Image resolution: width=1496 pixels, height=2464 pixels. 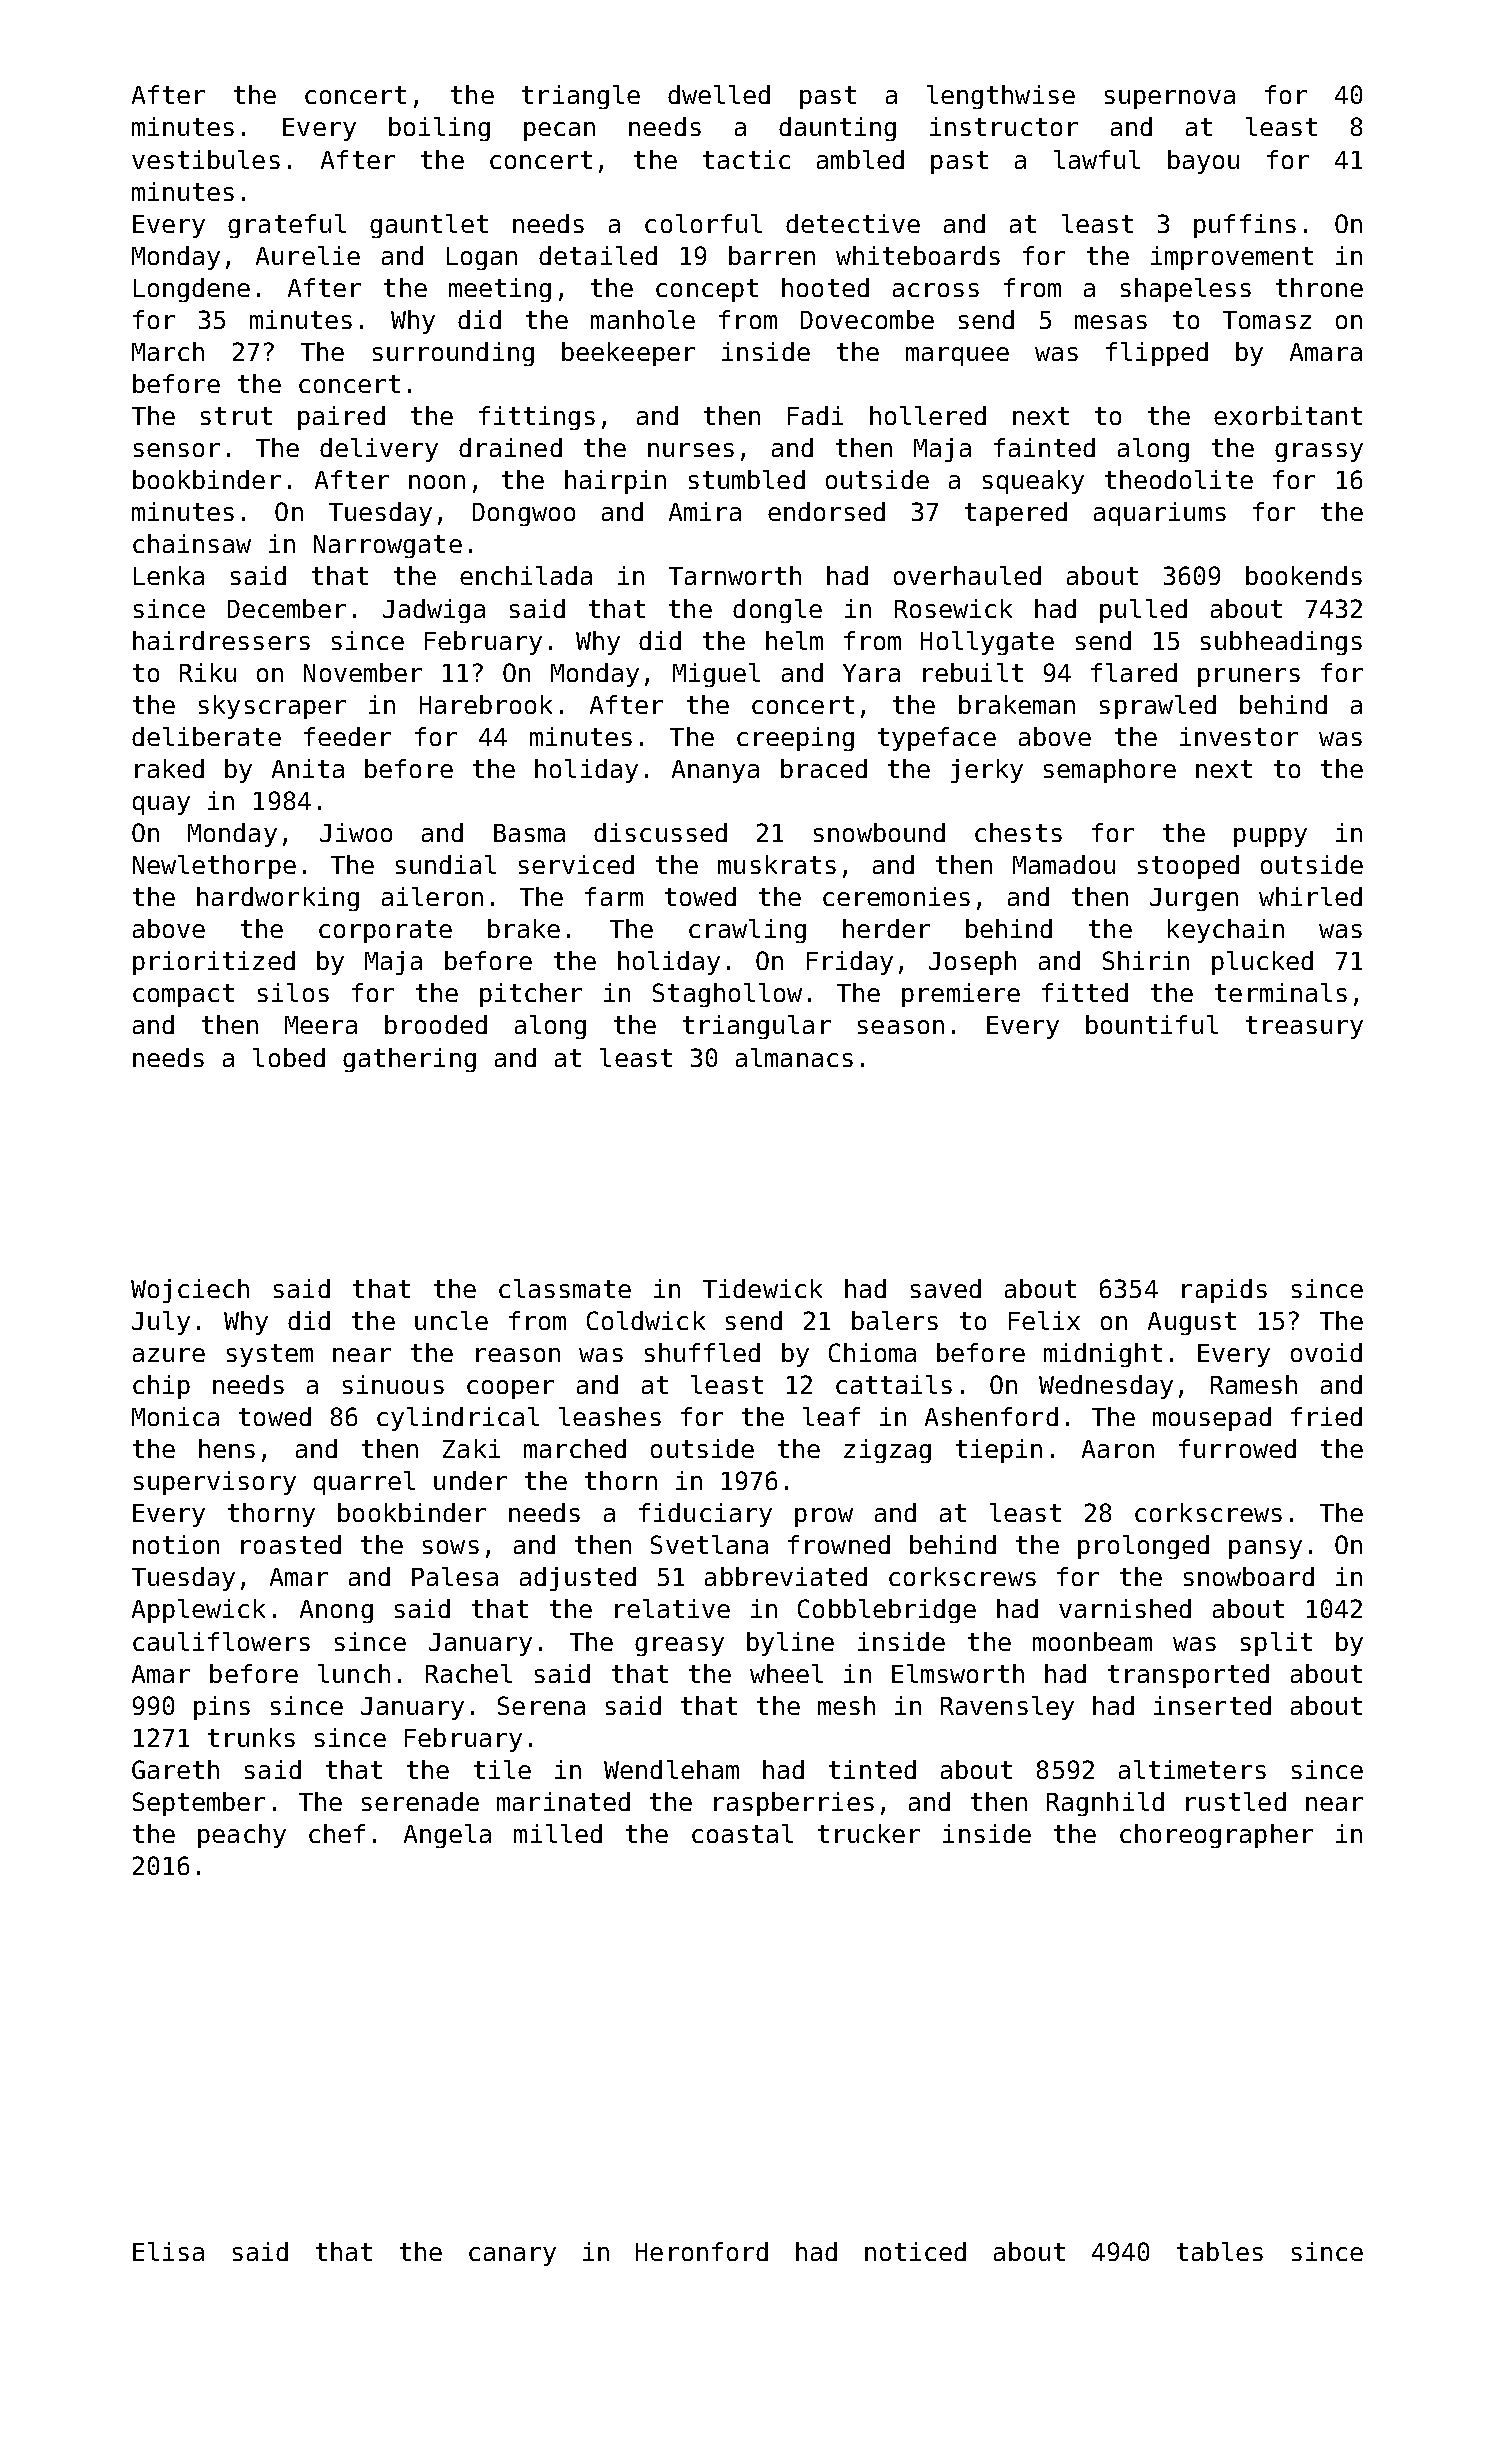 I want to click on pins, so click(x=222, y=1708).
